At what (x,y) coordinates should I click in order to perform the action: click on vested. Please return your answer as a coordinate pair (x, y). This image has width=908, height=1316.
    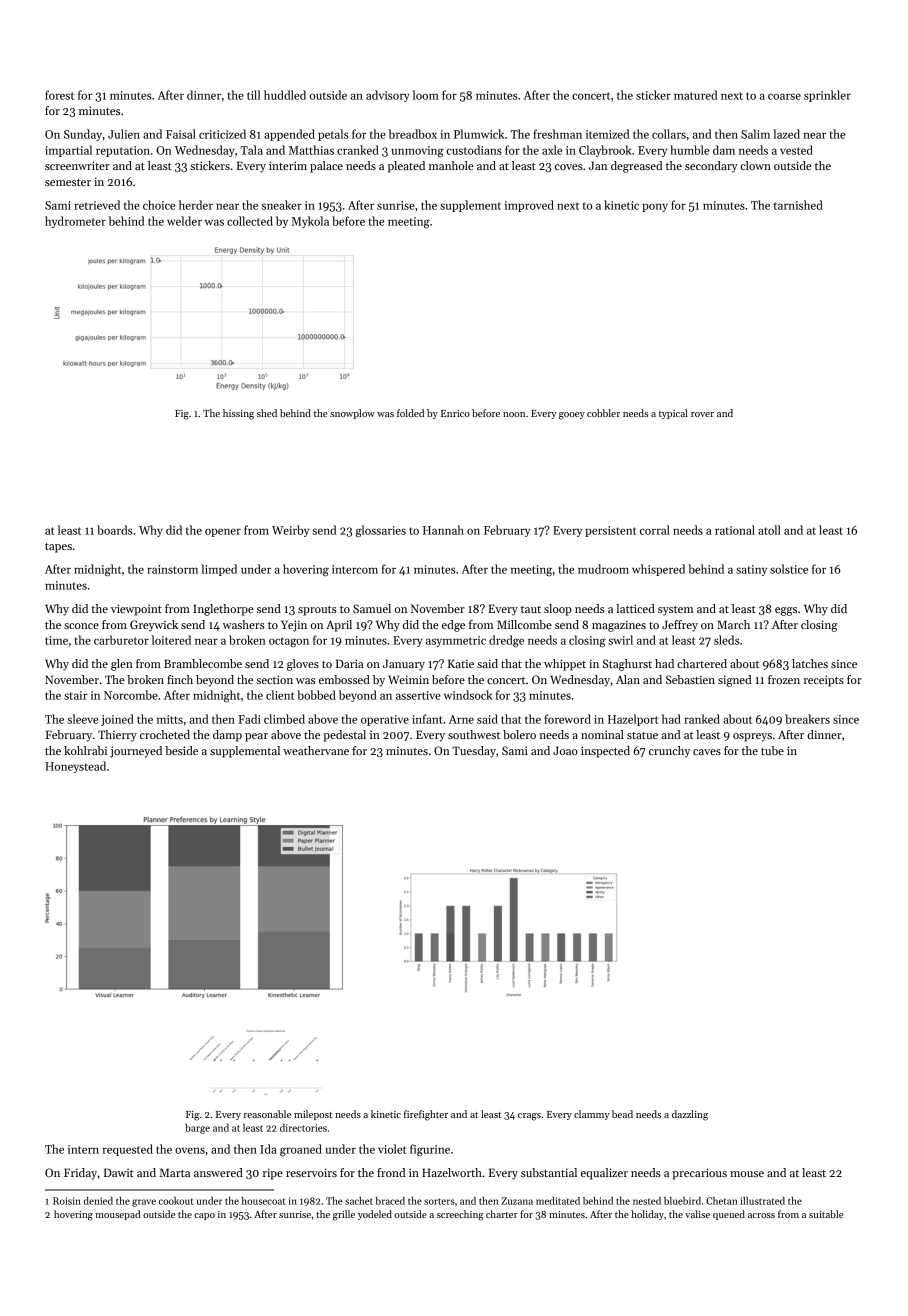
    Looking at the image, I should click on (796, 150).
